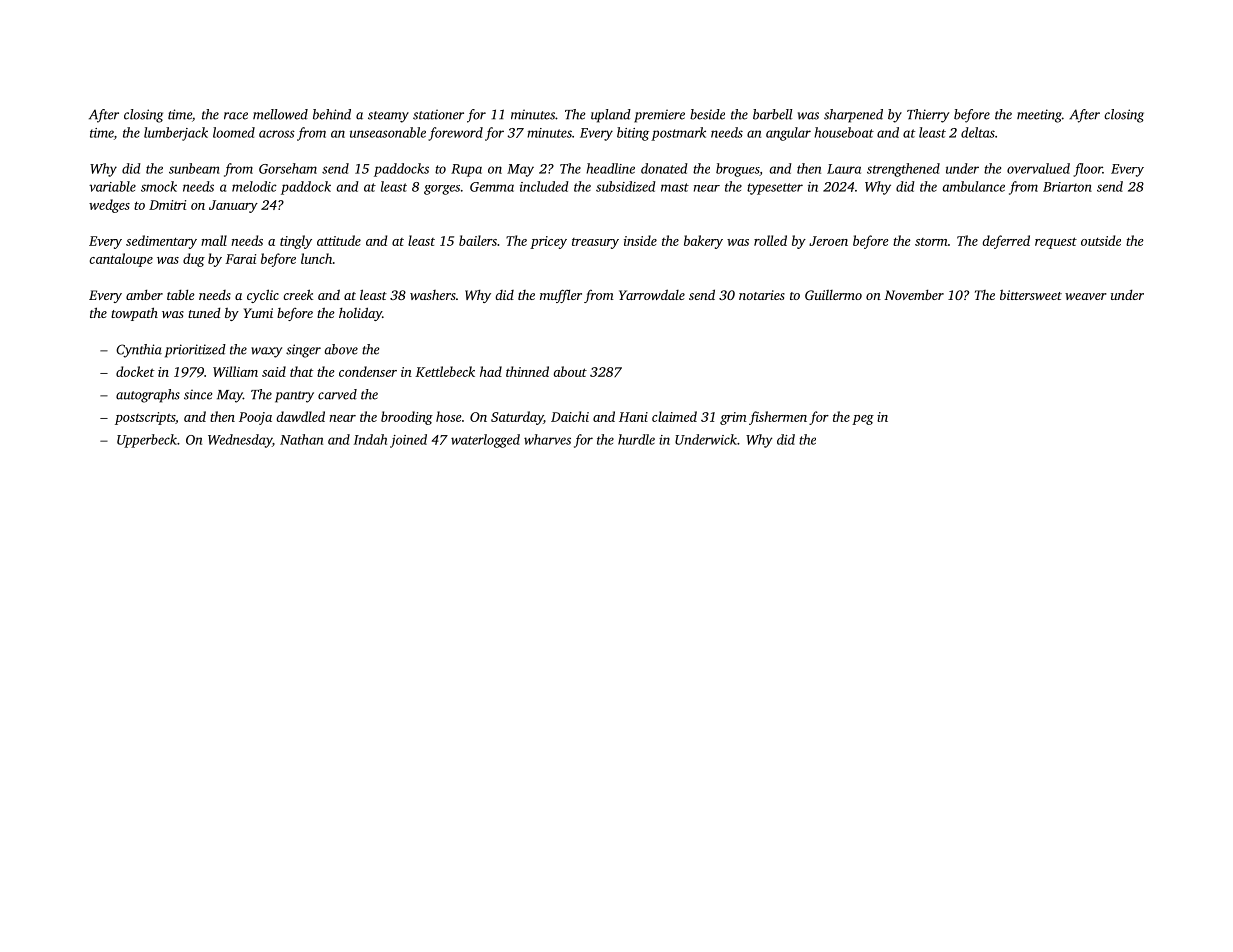 The width and height of the page is (1233, 952). What do you see at coordinates (863, 420) in the page?
I see `peg` at bounding box center [863, 420].
